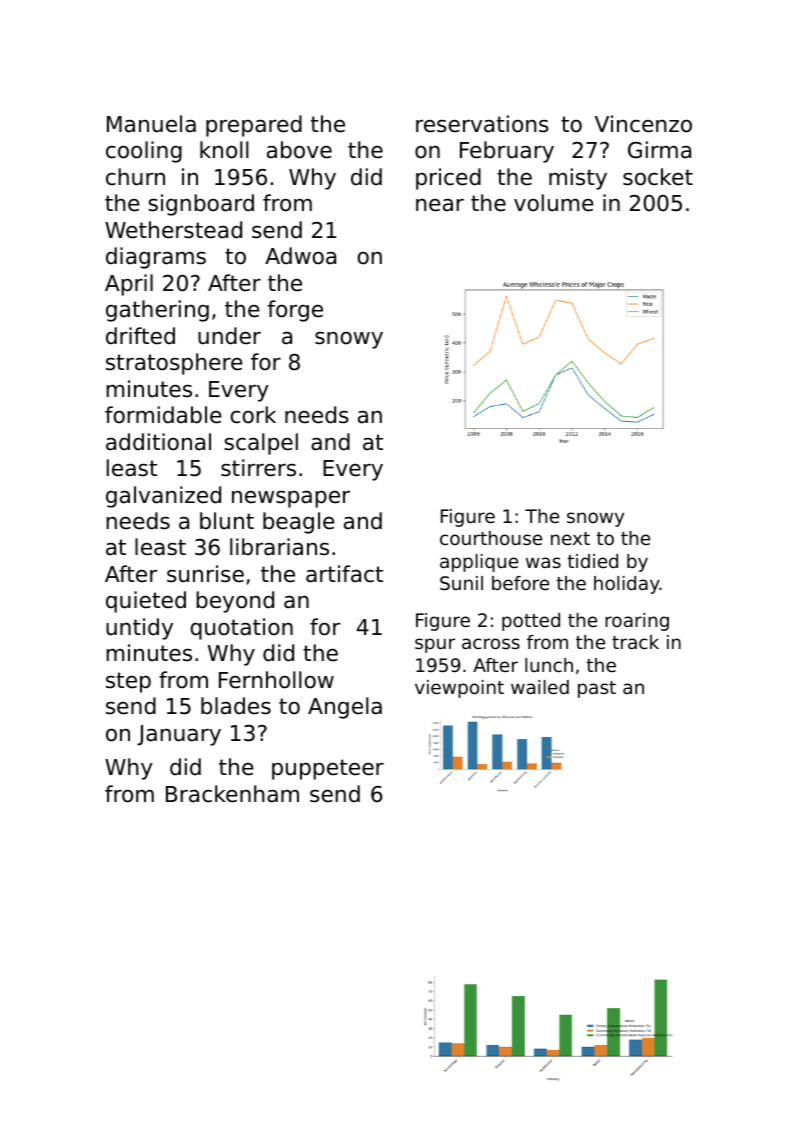 The image size is (798, 1133). What do you see at coordinates (299, 150) in the screenshot?
I see `above` at bounding box center [299, 150].
